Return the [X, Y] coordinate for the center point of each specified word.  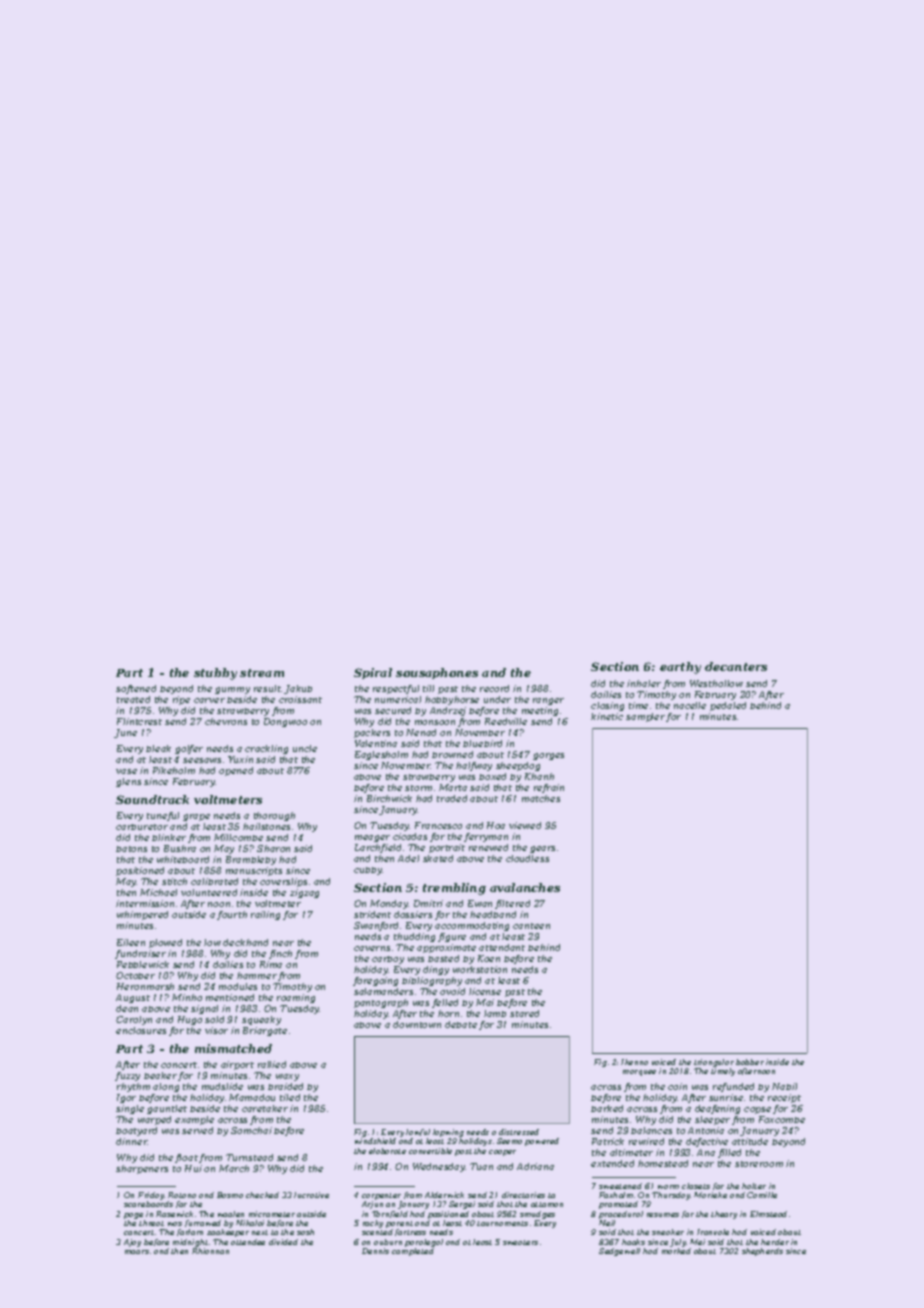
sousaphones [437, 673]
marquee [639, 1073]
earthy [680, 668]
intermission [145, 903]
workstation [480, 969]
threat [151, 1223]
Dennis [375, 1251]
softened [136, 689]
